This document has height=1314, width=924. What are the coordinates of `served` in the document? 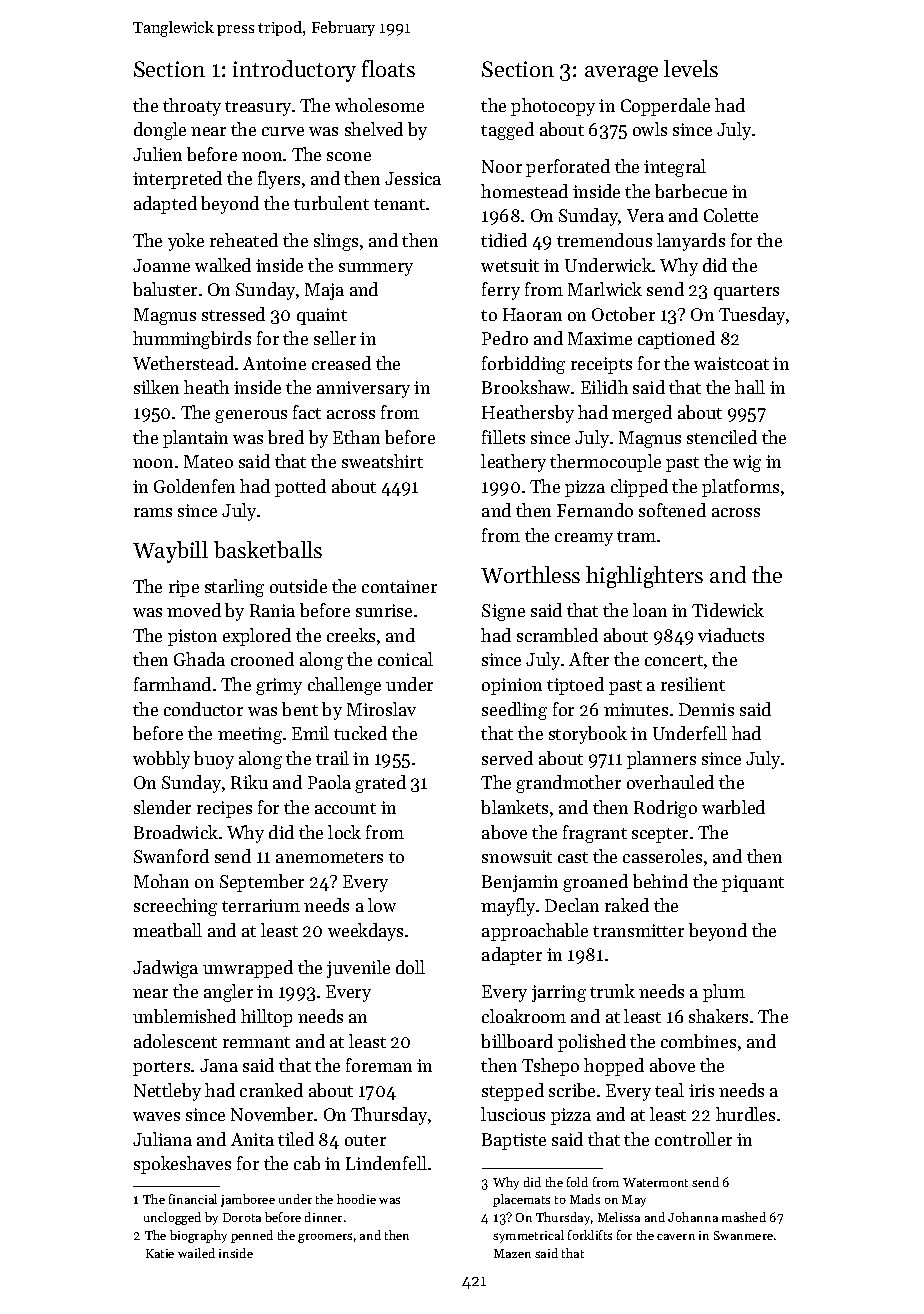 It's located at (507, 758).
